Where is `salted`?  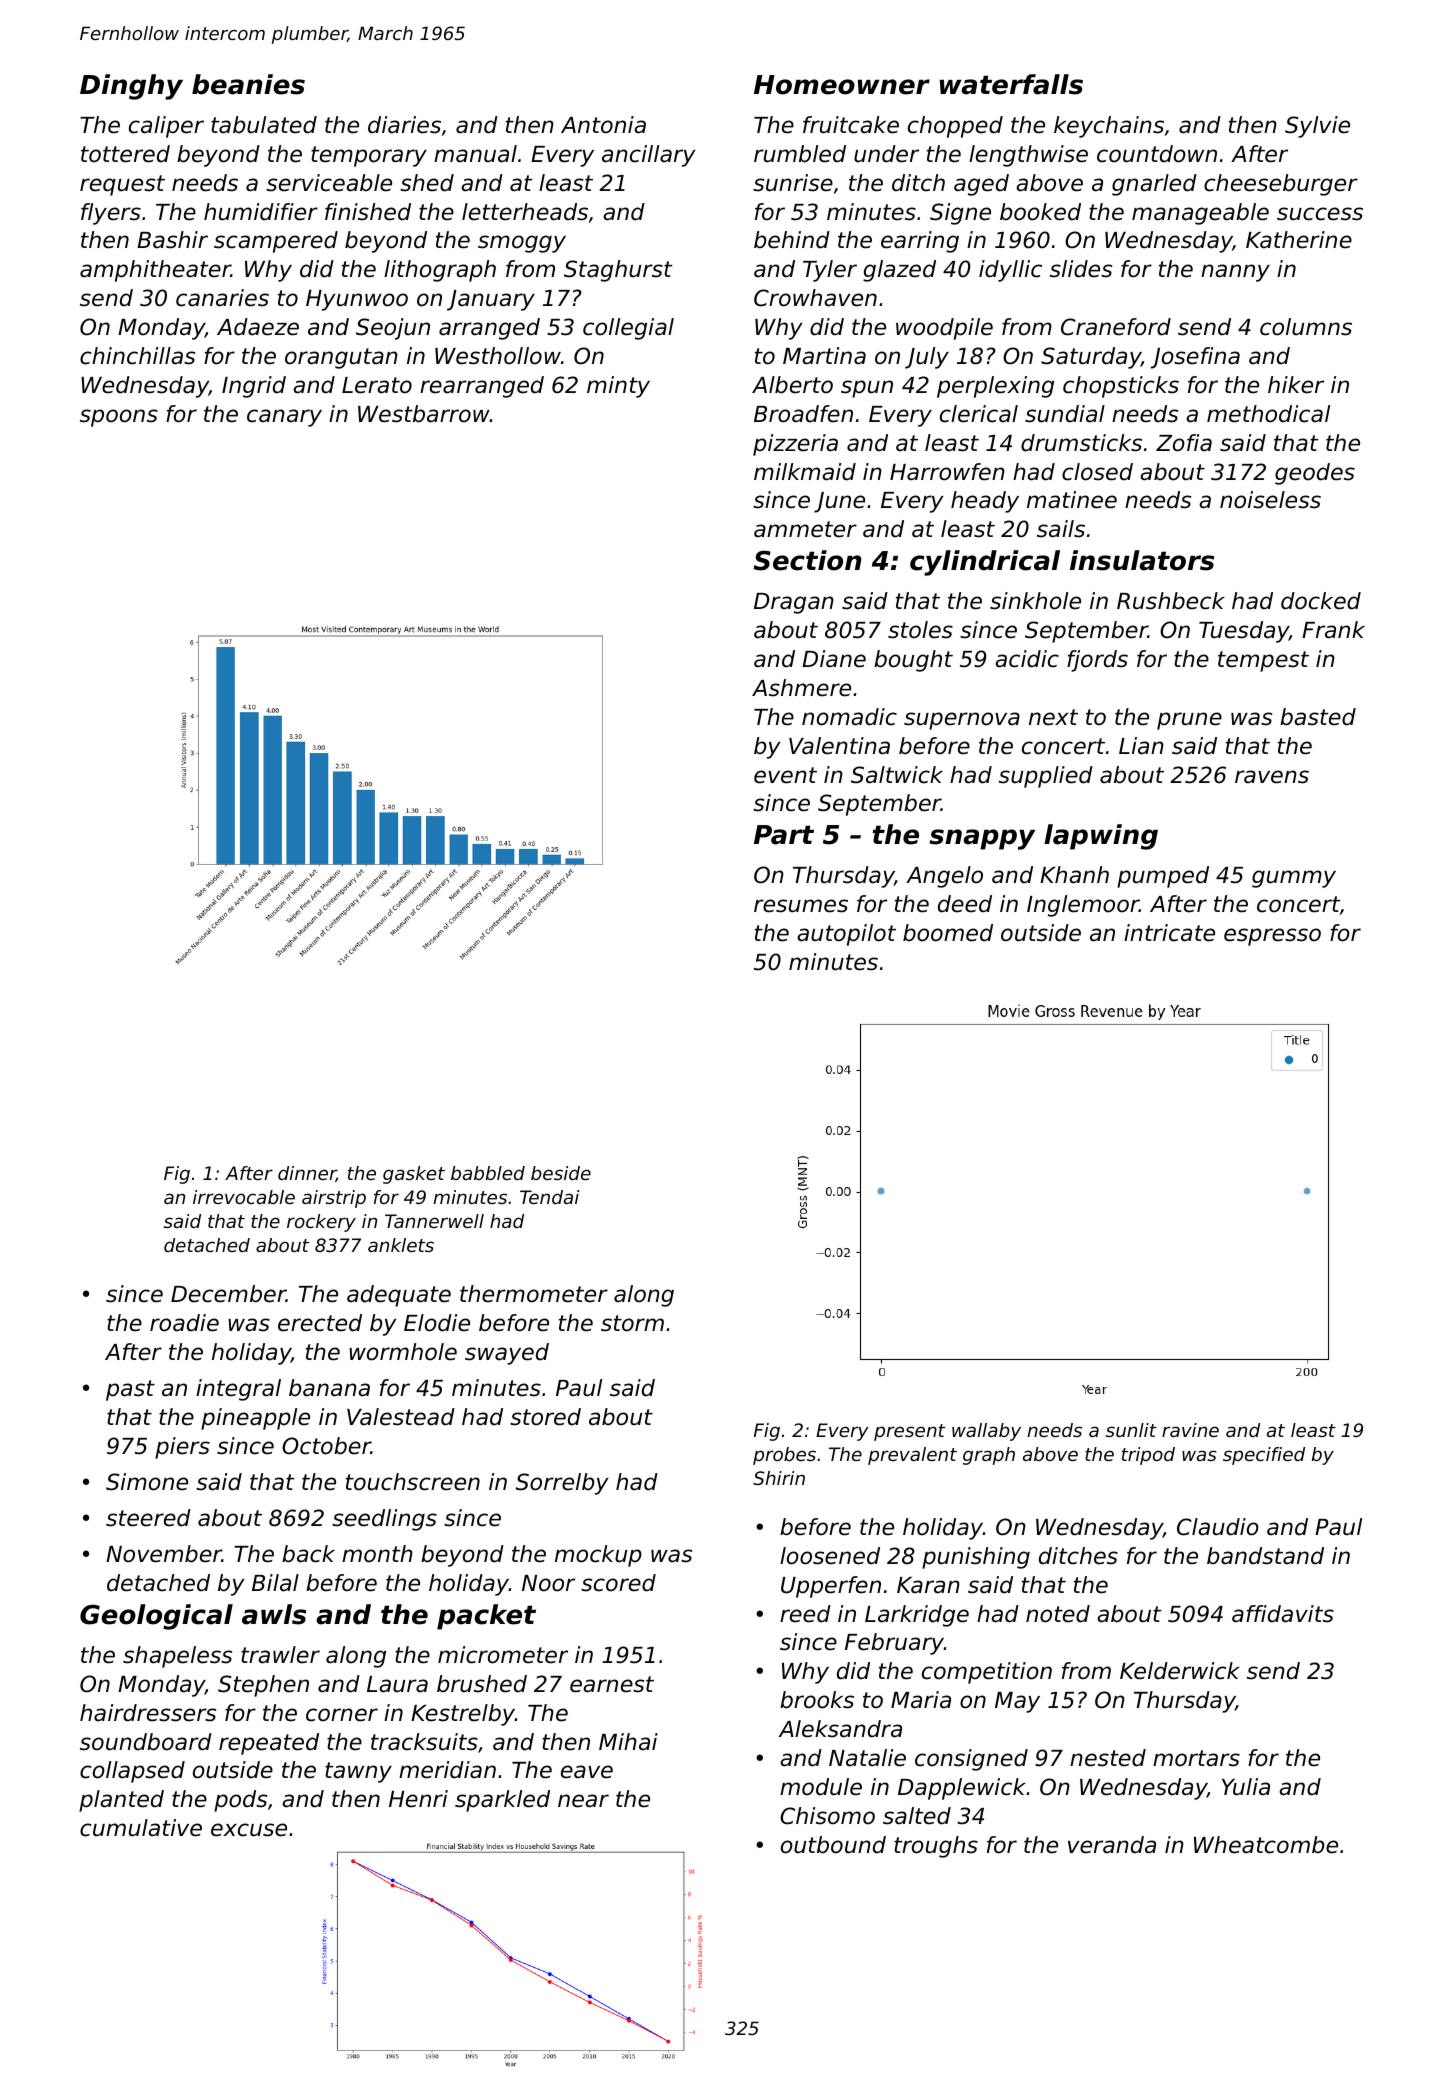
salted is located at coordinates (917, 1816).
